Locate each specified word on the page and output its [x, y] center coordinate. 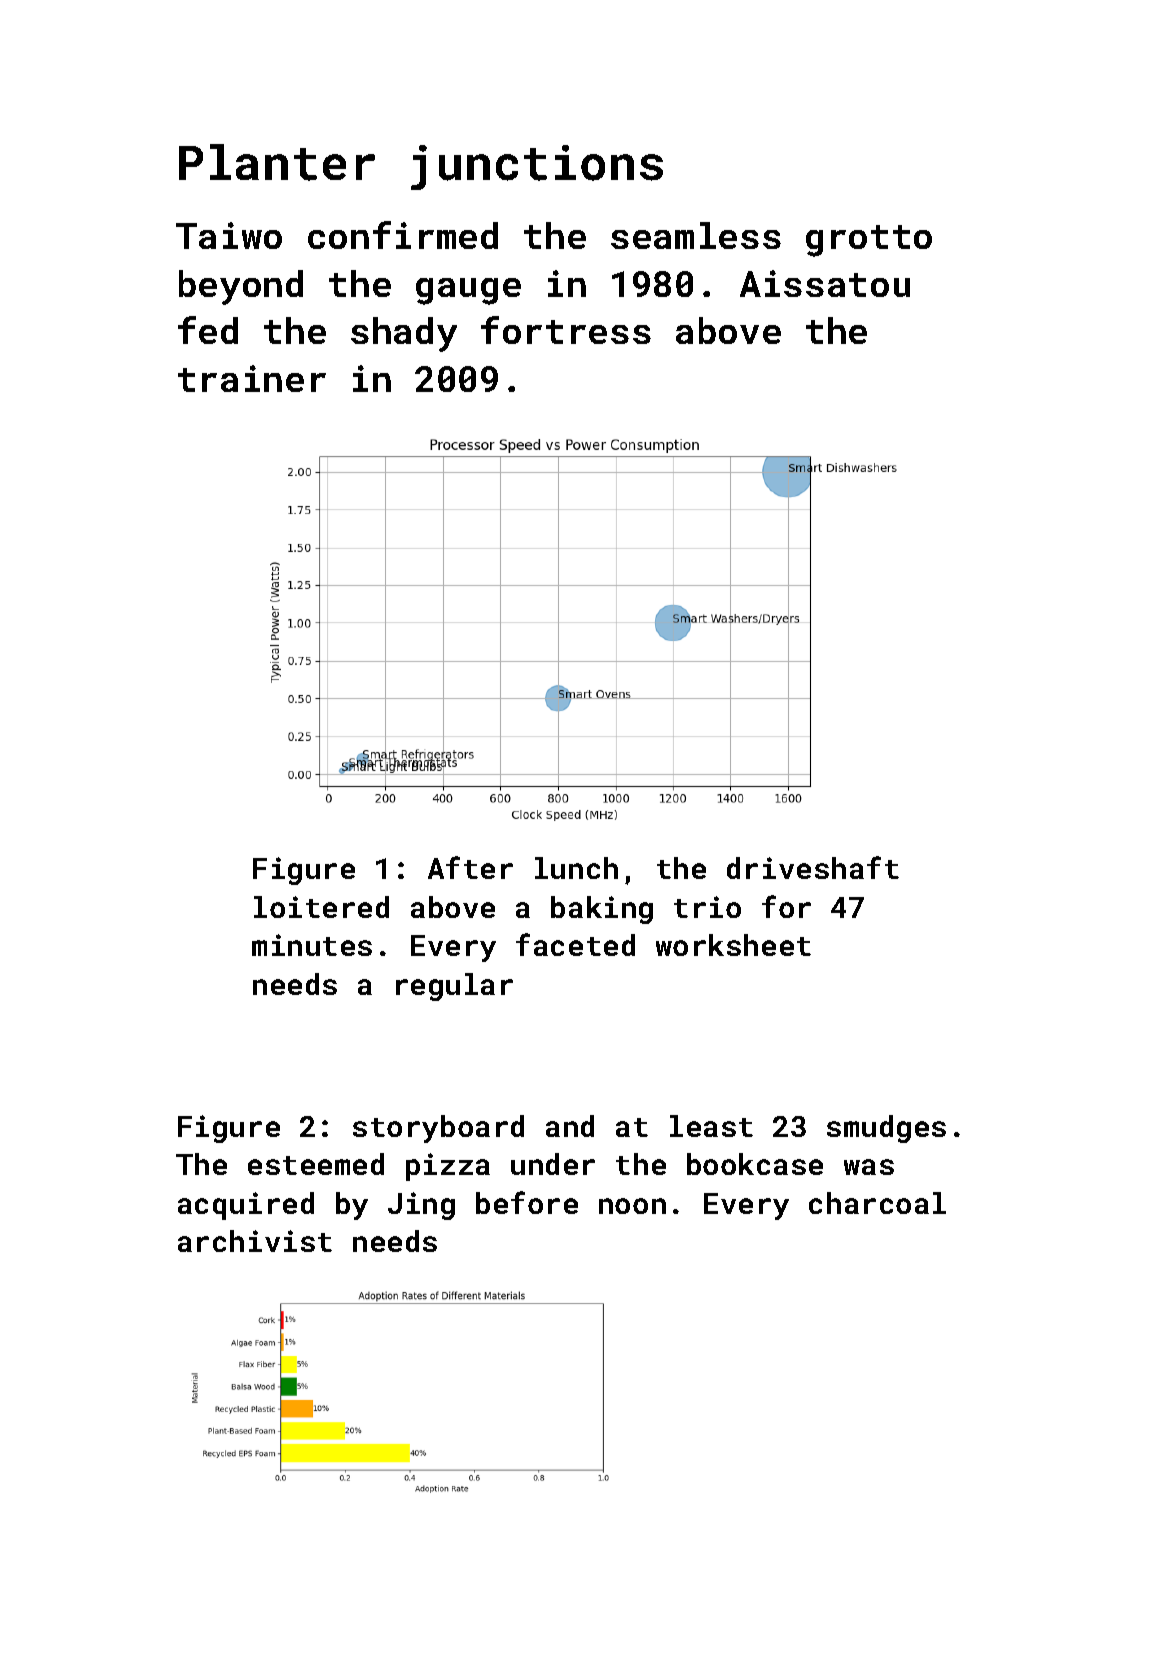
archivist [255, 1241]
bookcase [755, 1164]
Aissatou [825, 283]
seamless [696, 235]
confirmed [403, 235]
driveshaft [813, 867]
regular [454, 987]
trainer [252, 378]
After [470, 867]
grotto [869, 241]
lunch [576, 868]
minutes [312, 945]
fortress [566, 330]
